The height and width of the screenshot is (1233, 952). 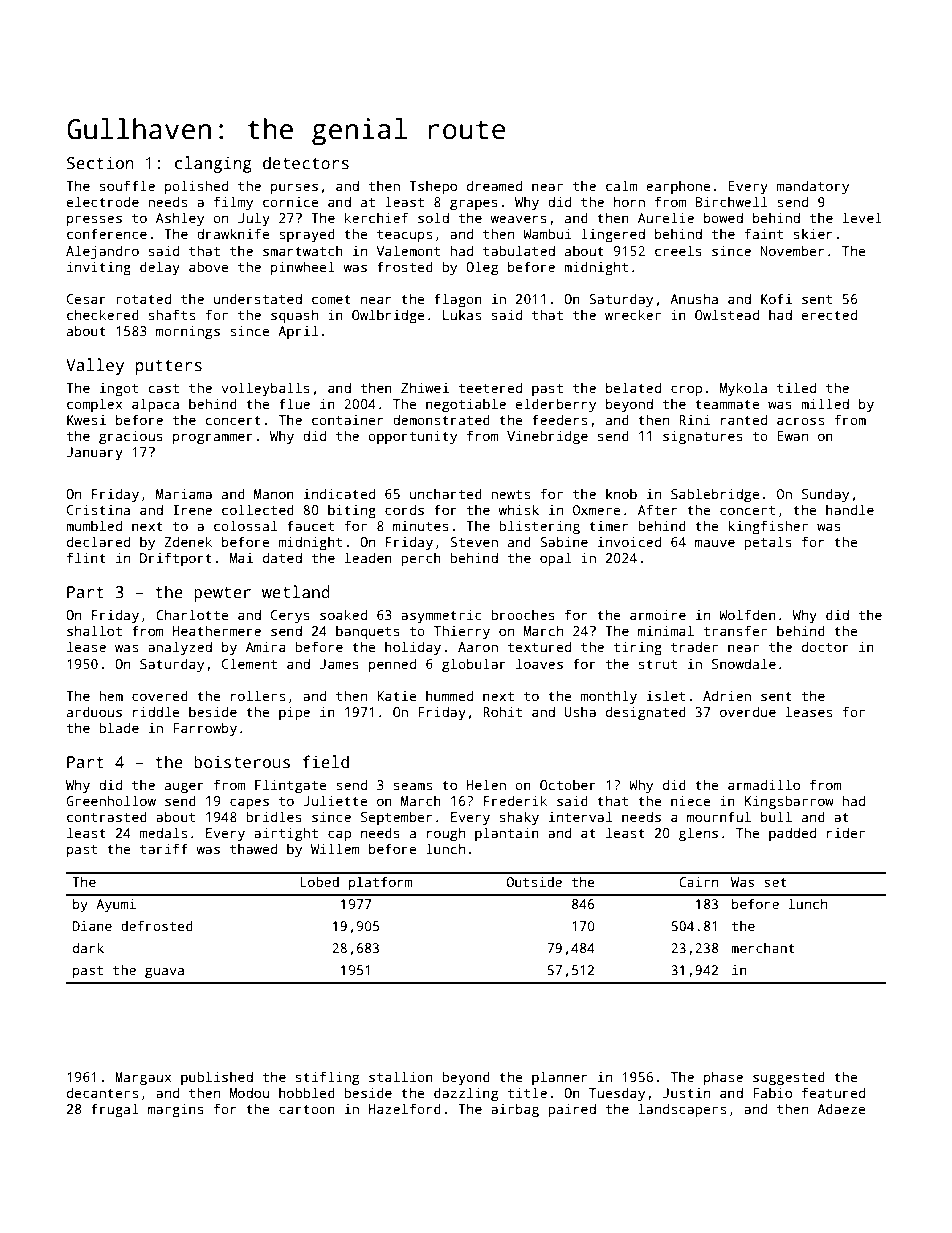 What do you see at coordinates (691, 800) in the screenshot?
I see `niece` at bounding box center [691, 800].
